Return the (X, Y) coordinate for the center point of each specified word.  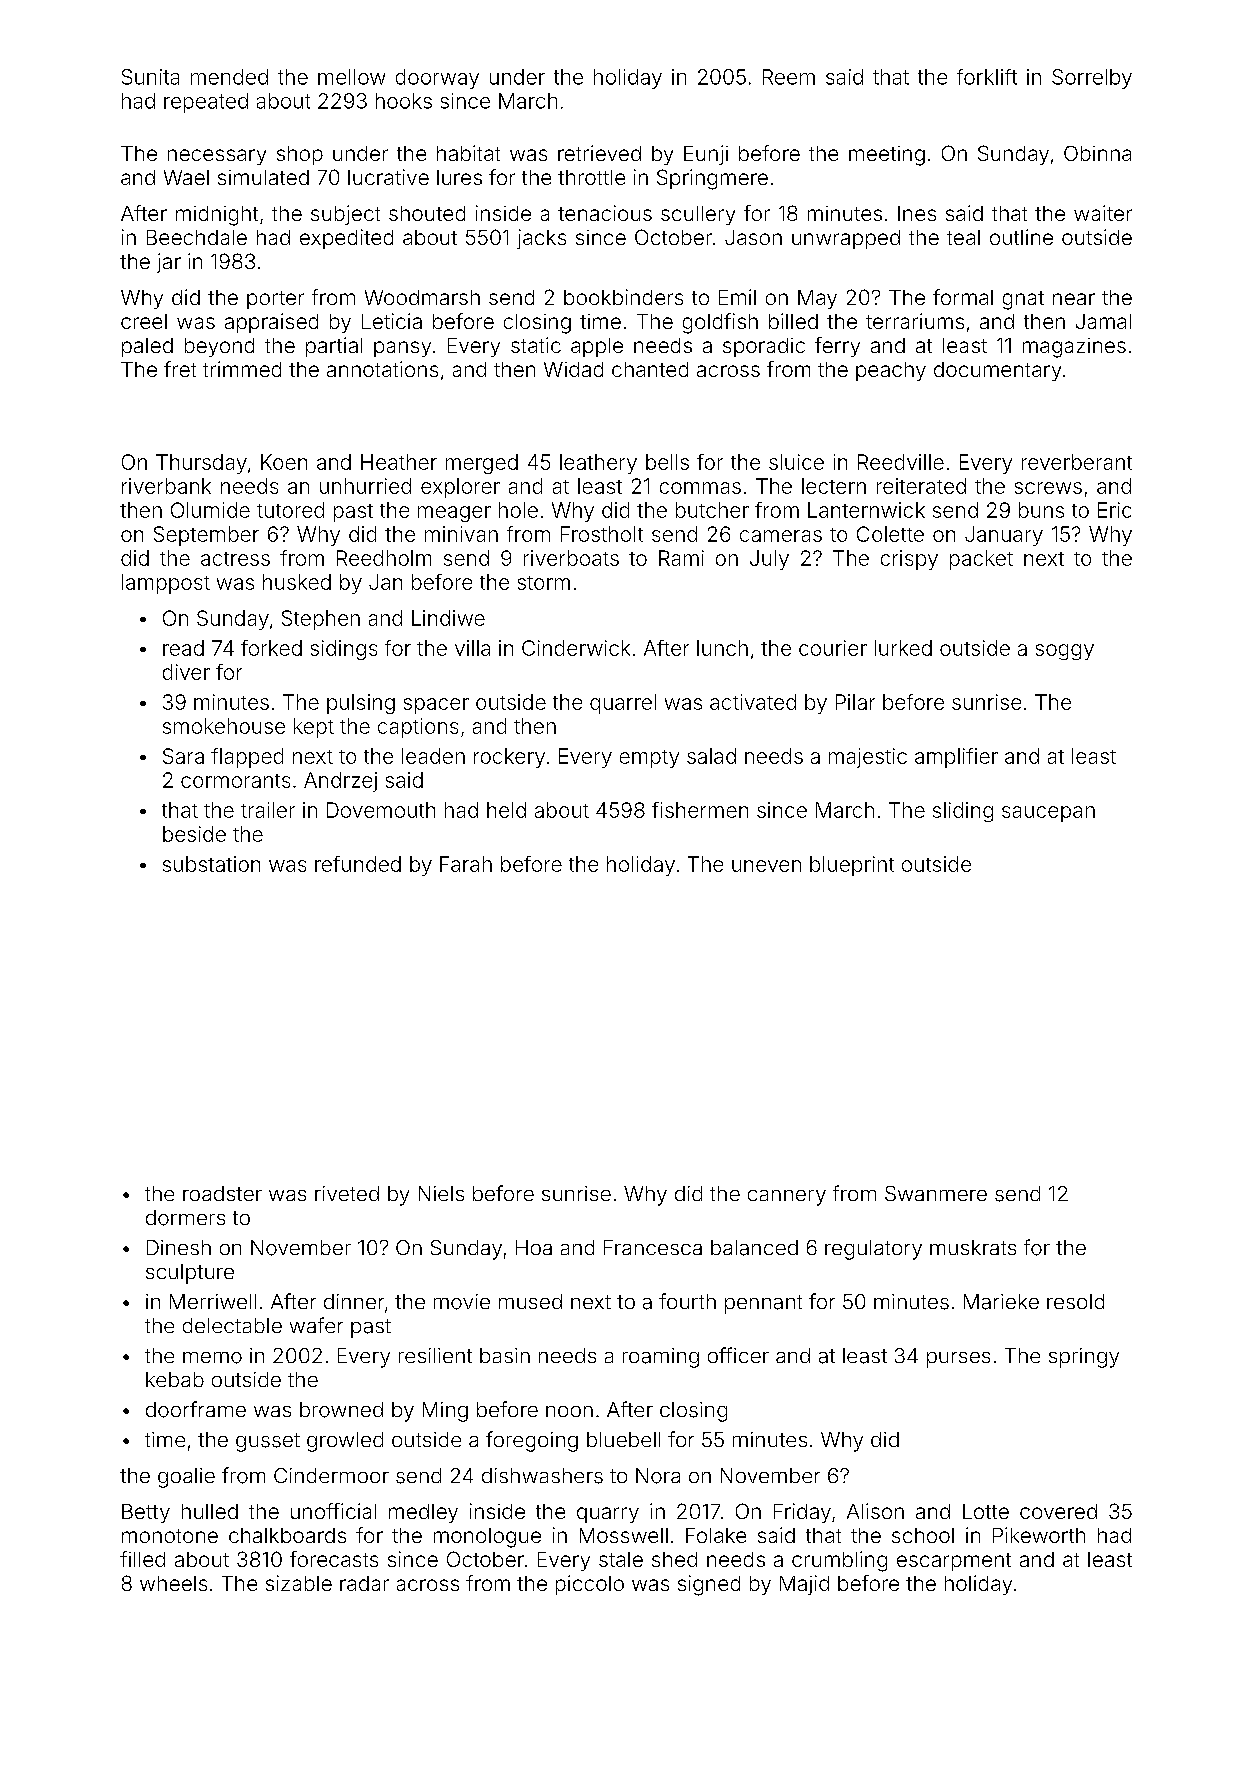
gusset (268, 1442)
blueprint (852, 866)
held (506, 810)
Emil (737, 297)
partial (334, 347)
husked (297, 582)
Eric (1114, 510)
